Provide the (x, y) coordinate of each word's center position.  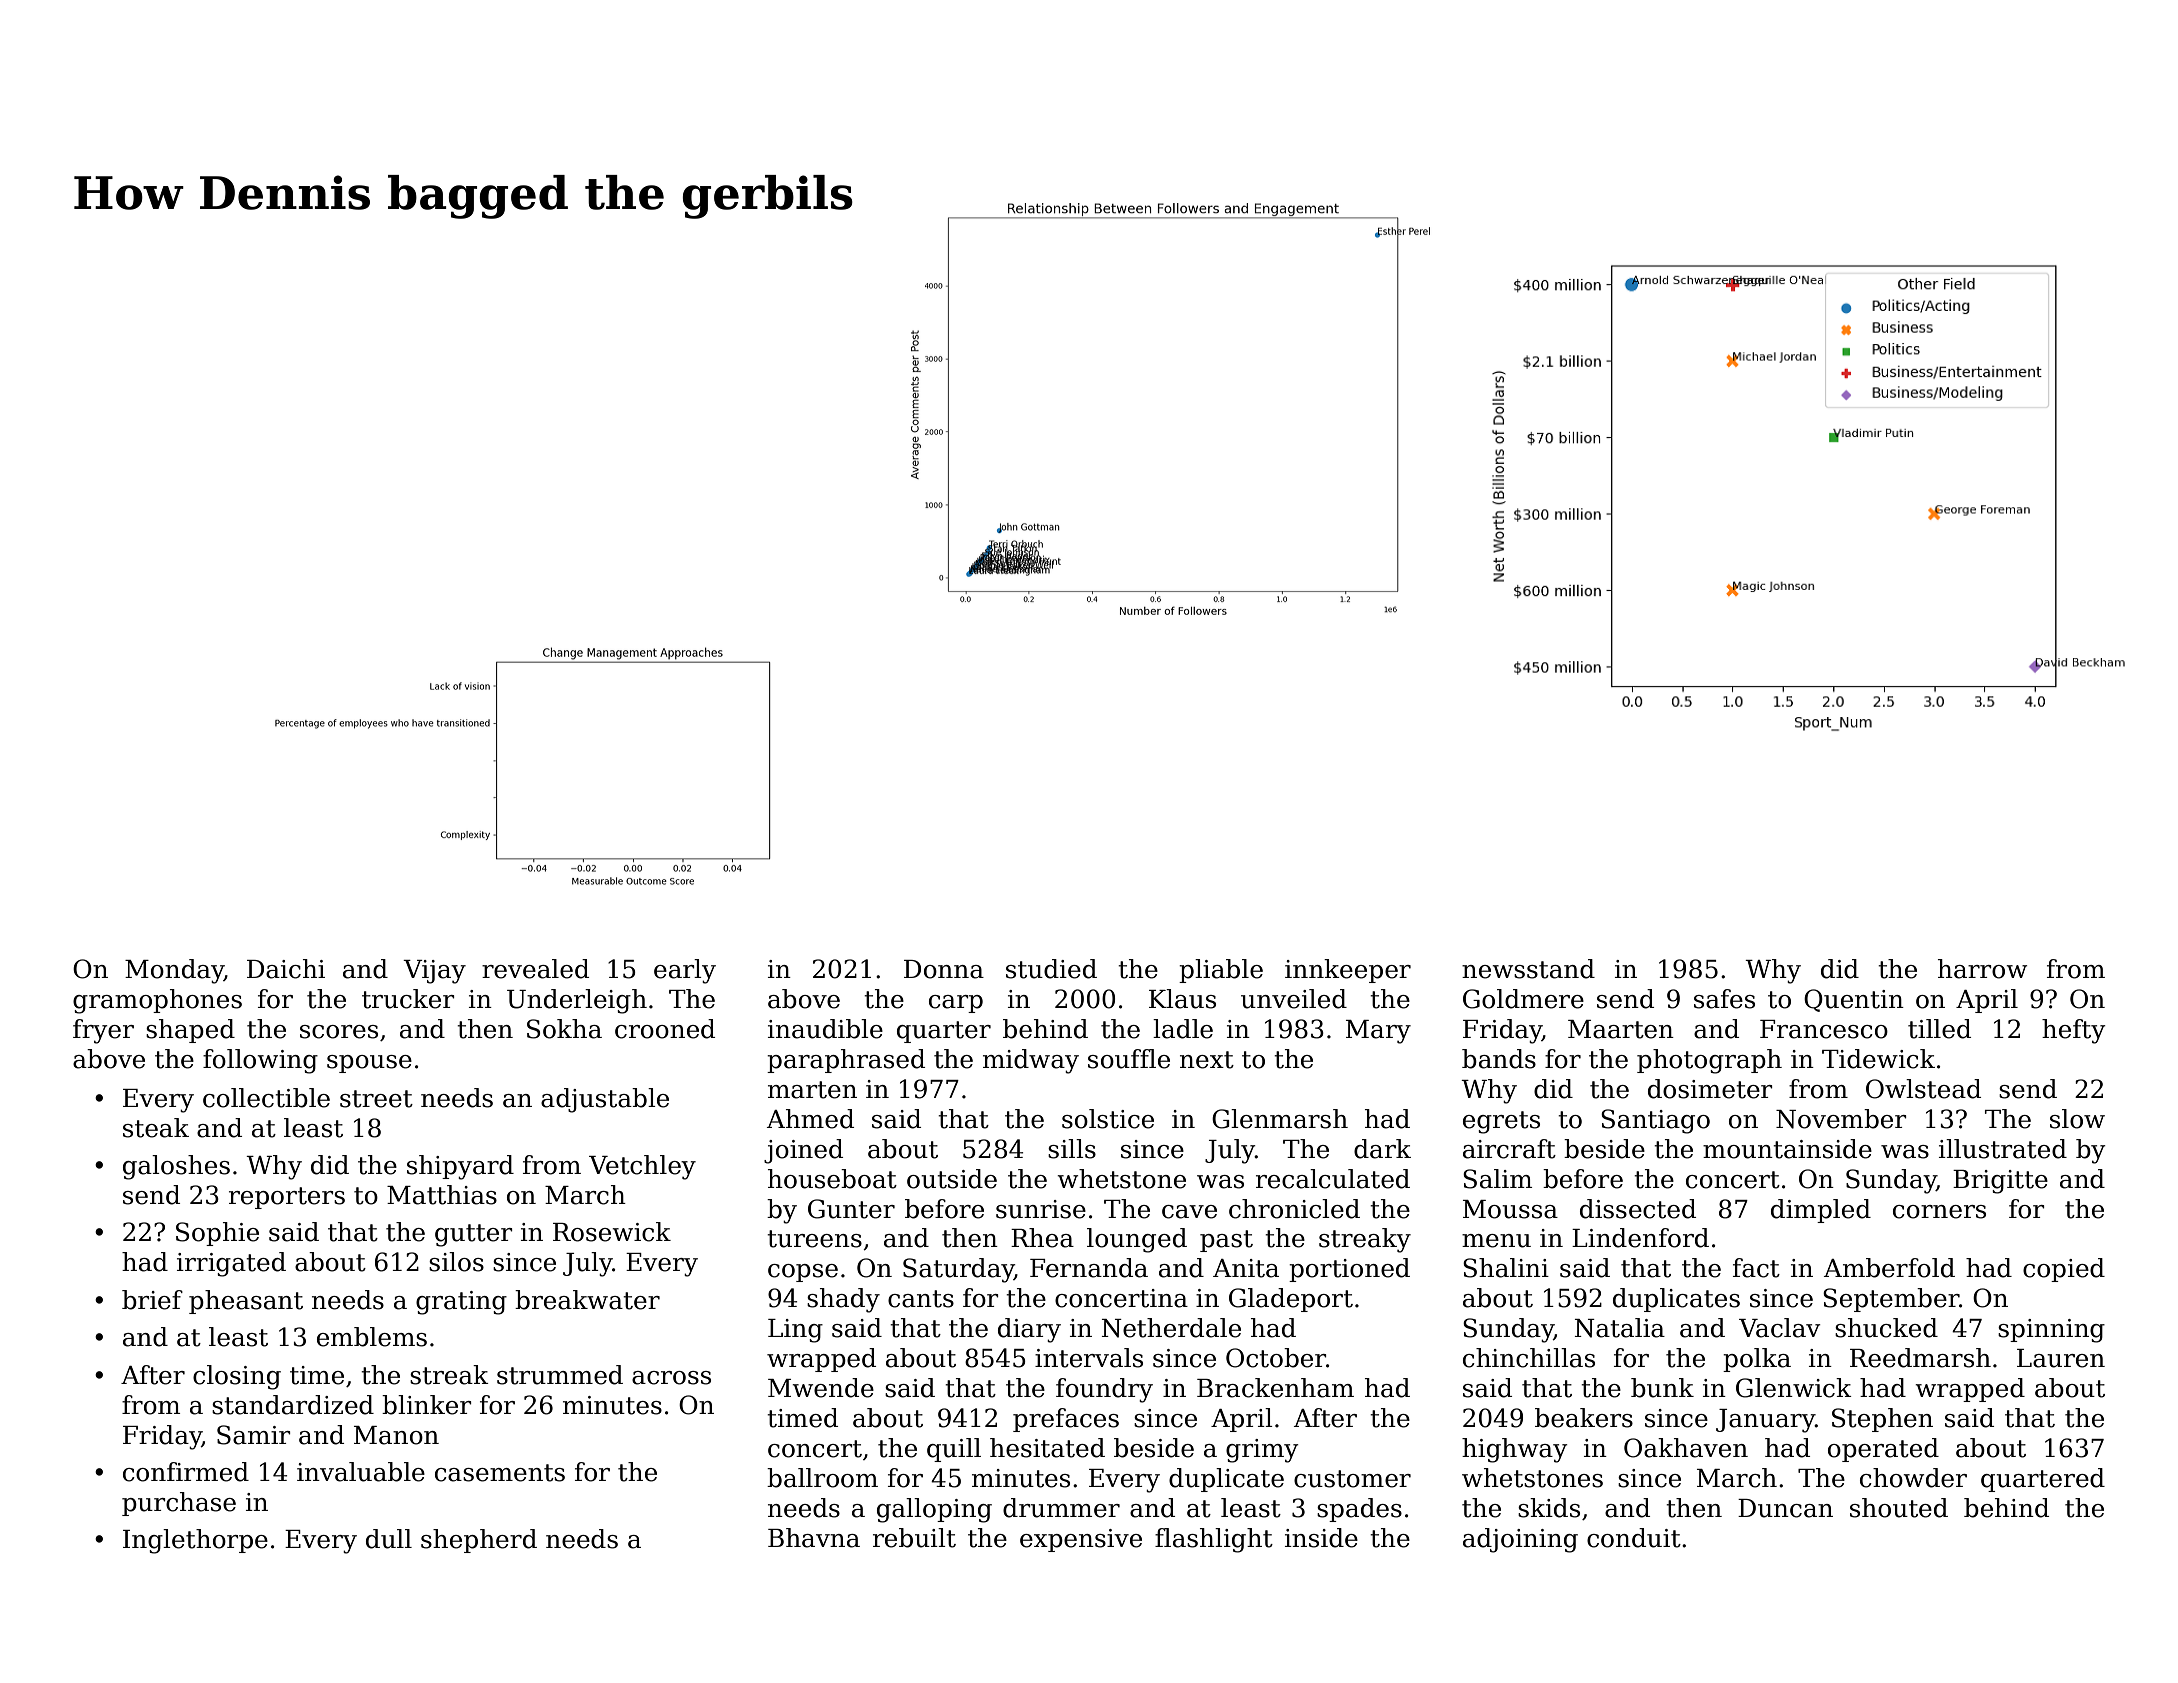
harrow (1982, 969)
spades (1359, 1510)
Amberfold (1889, 1268)
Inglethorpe (195, 1541)
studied (1051, 969)
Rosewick (612, 1232)
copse (803, 1273)
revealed (535, 969)
